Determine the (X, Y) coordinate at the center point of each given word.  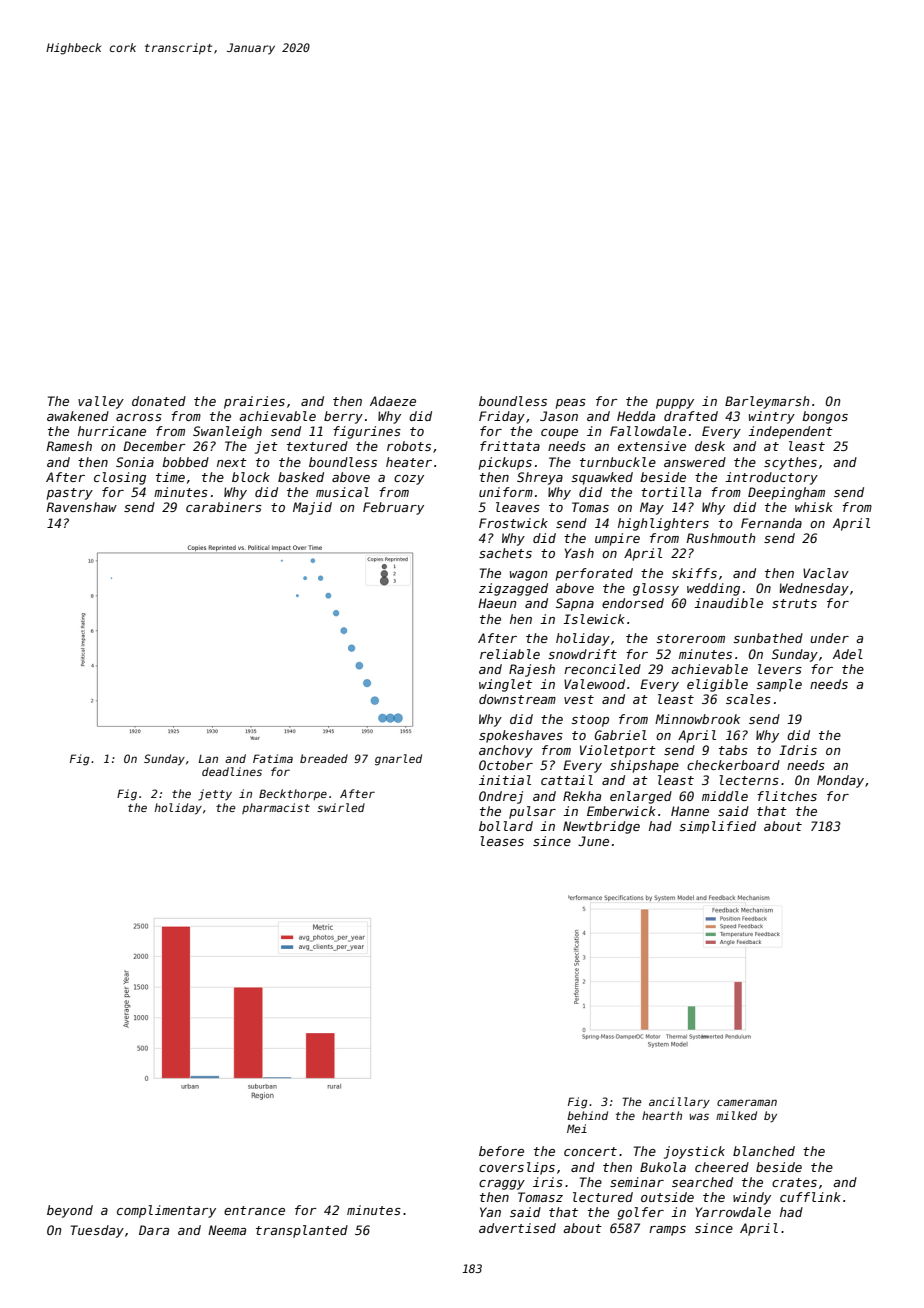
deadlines (232, 771)
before (501, 1151)
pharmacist (276, 808)
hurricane (112, 431)
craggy (502, 1185)
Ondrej (501, 797)
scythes (790, 463)
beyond (70, 1211)
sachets (505, 553)
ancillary (679, 1103)
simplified (717, 827)
